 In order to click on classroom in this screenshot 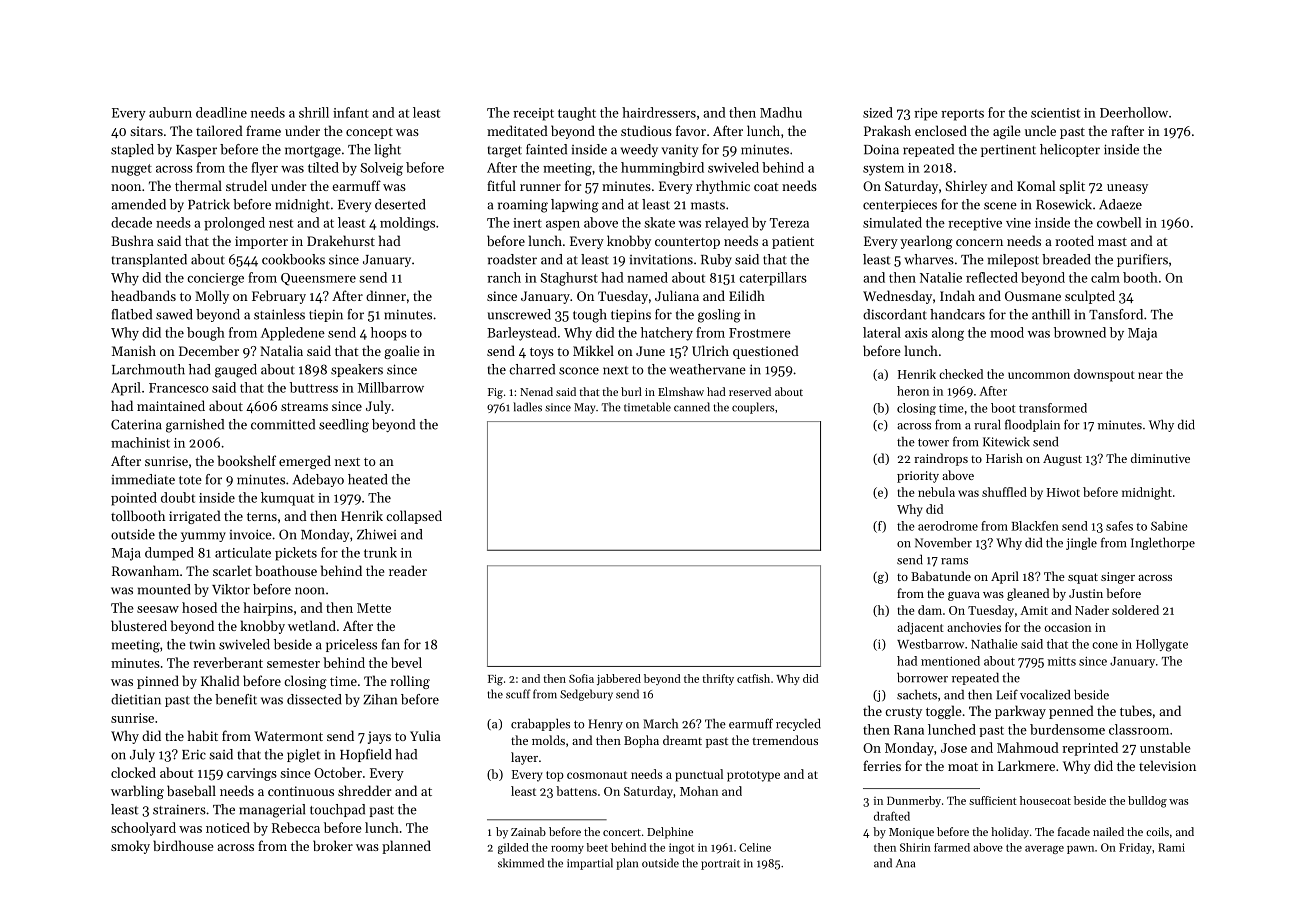, I will do `click(1139, 729)`.
